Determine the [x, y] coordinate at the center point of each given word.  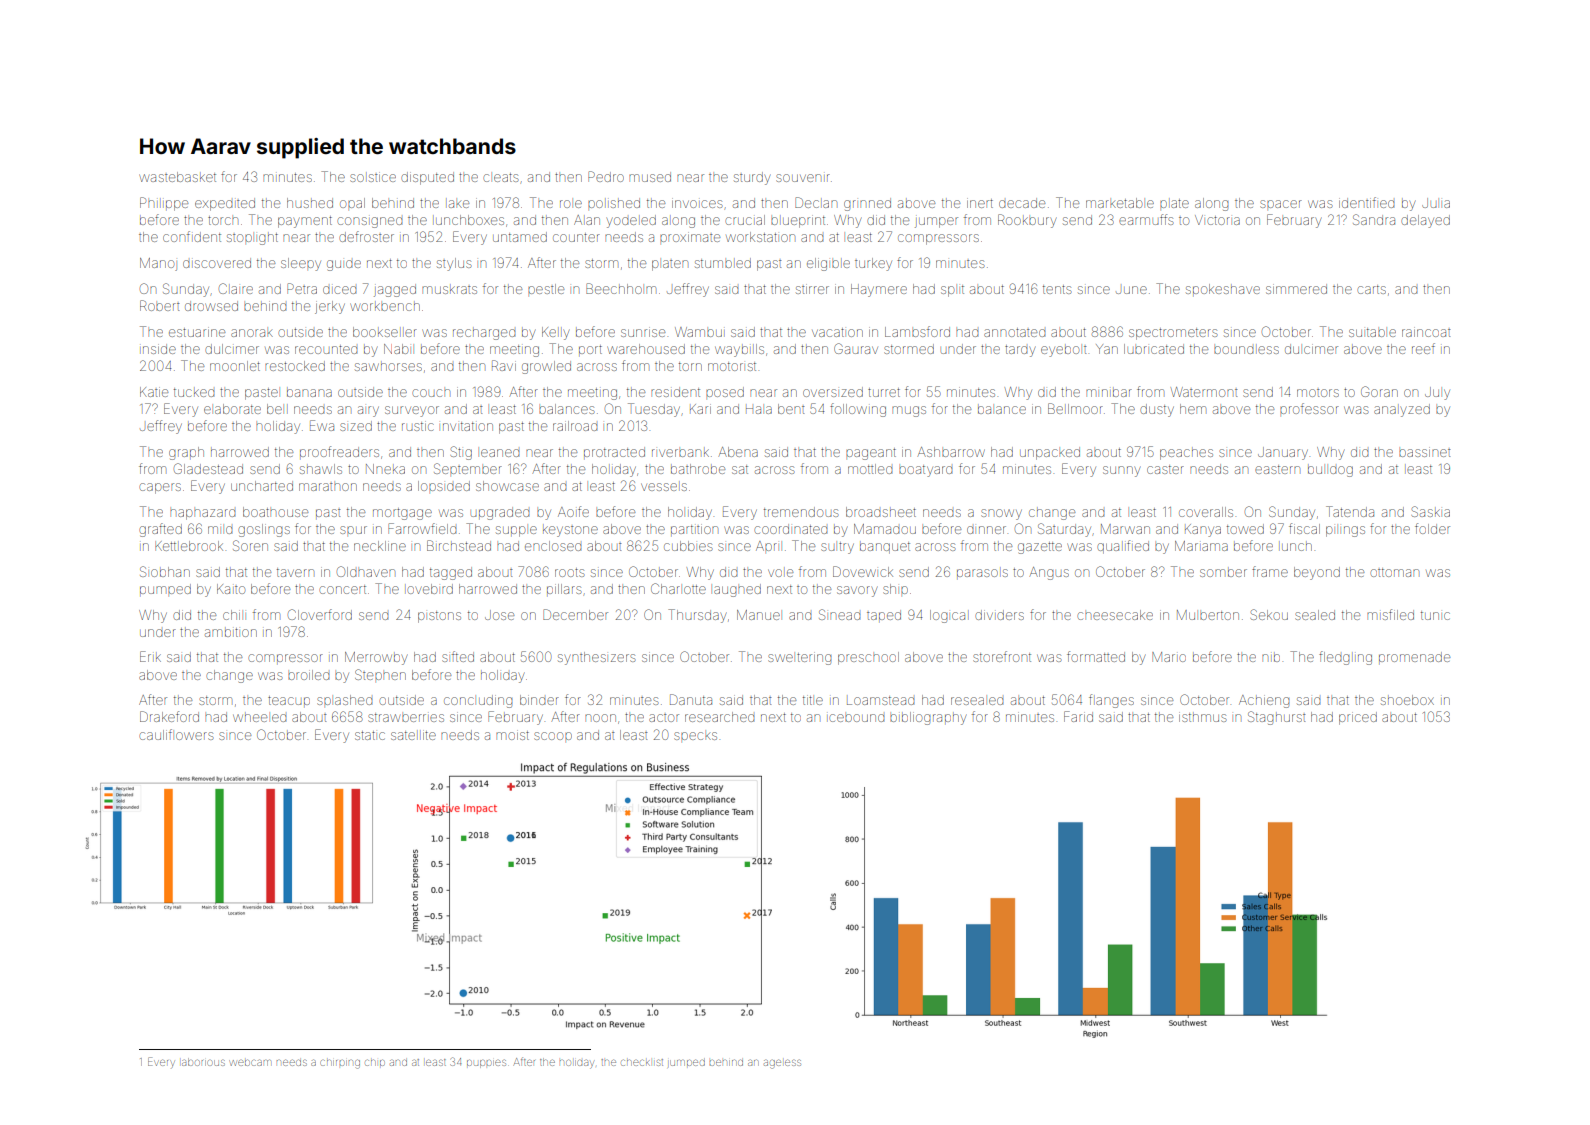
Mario [1169, 657]
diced [340, 290]
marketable [1120, 203]
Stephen [380, 674]
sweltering [800, 659]
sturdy [752, 178]
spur [353, 530]
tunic [1435, 615]
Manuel [758, 615]
